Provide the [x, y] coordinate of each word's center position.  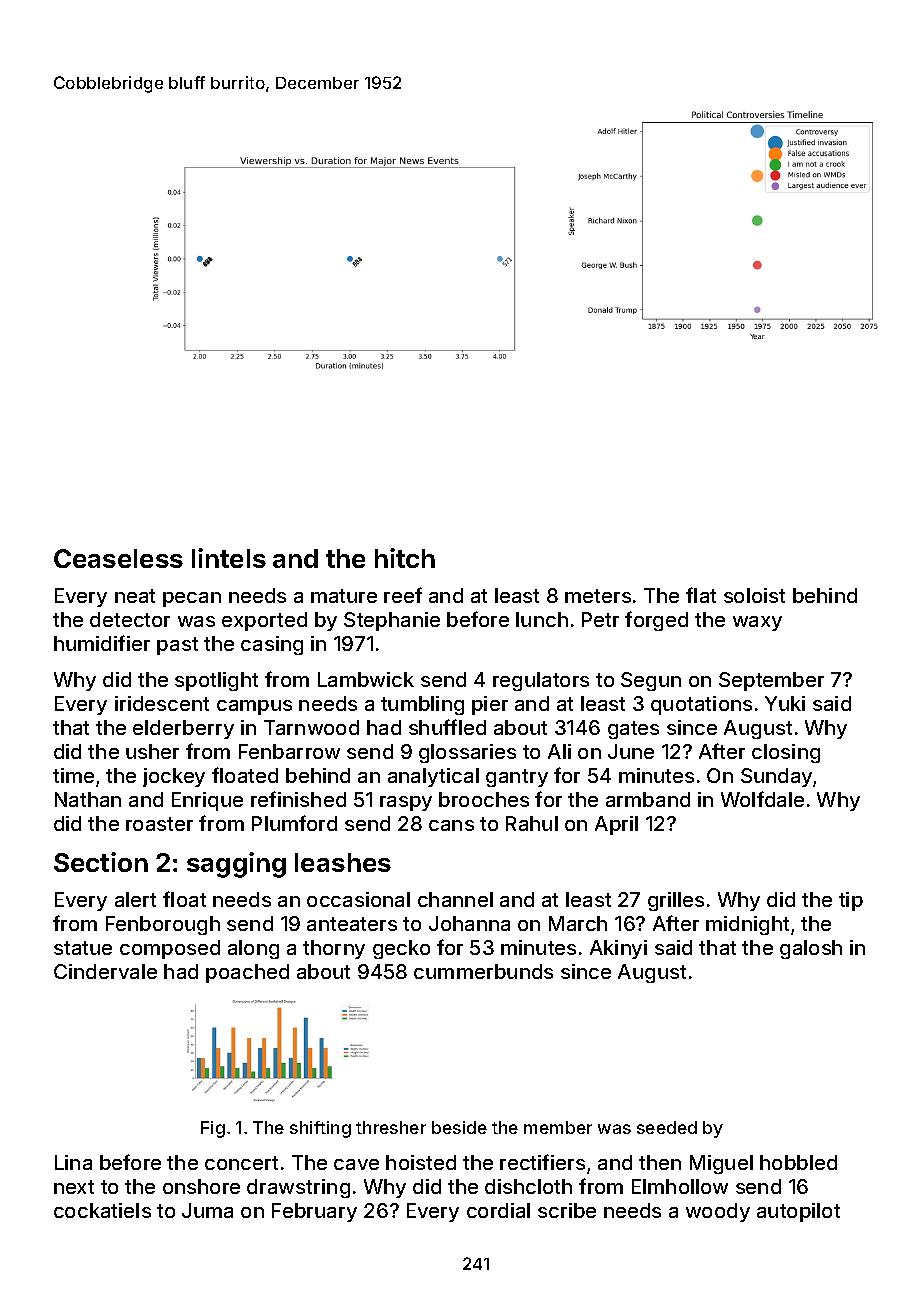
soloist [754, 595]
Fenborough [163, 925]
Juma [207, 1210]
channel [455, 899]
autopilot [798, 1212]
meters [598, 596]
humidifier [102, 643]
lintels [229, 558]
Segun [651, 681]
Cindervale [105, 971]
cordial [498, 1210]
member [558, 1127]
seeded [667, 1127]
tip [851, 901]
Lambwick [366, 679]
